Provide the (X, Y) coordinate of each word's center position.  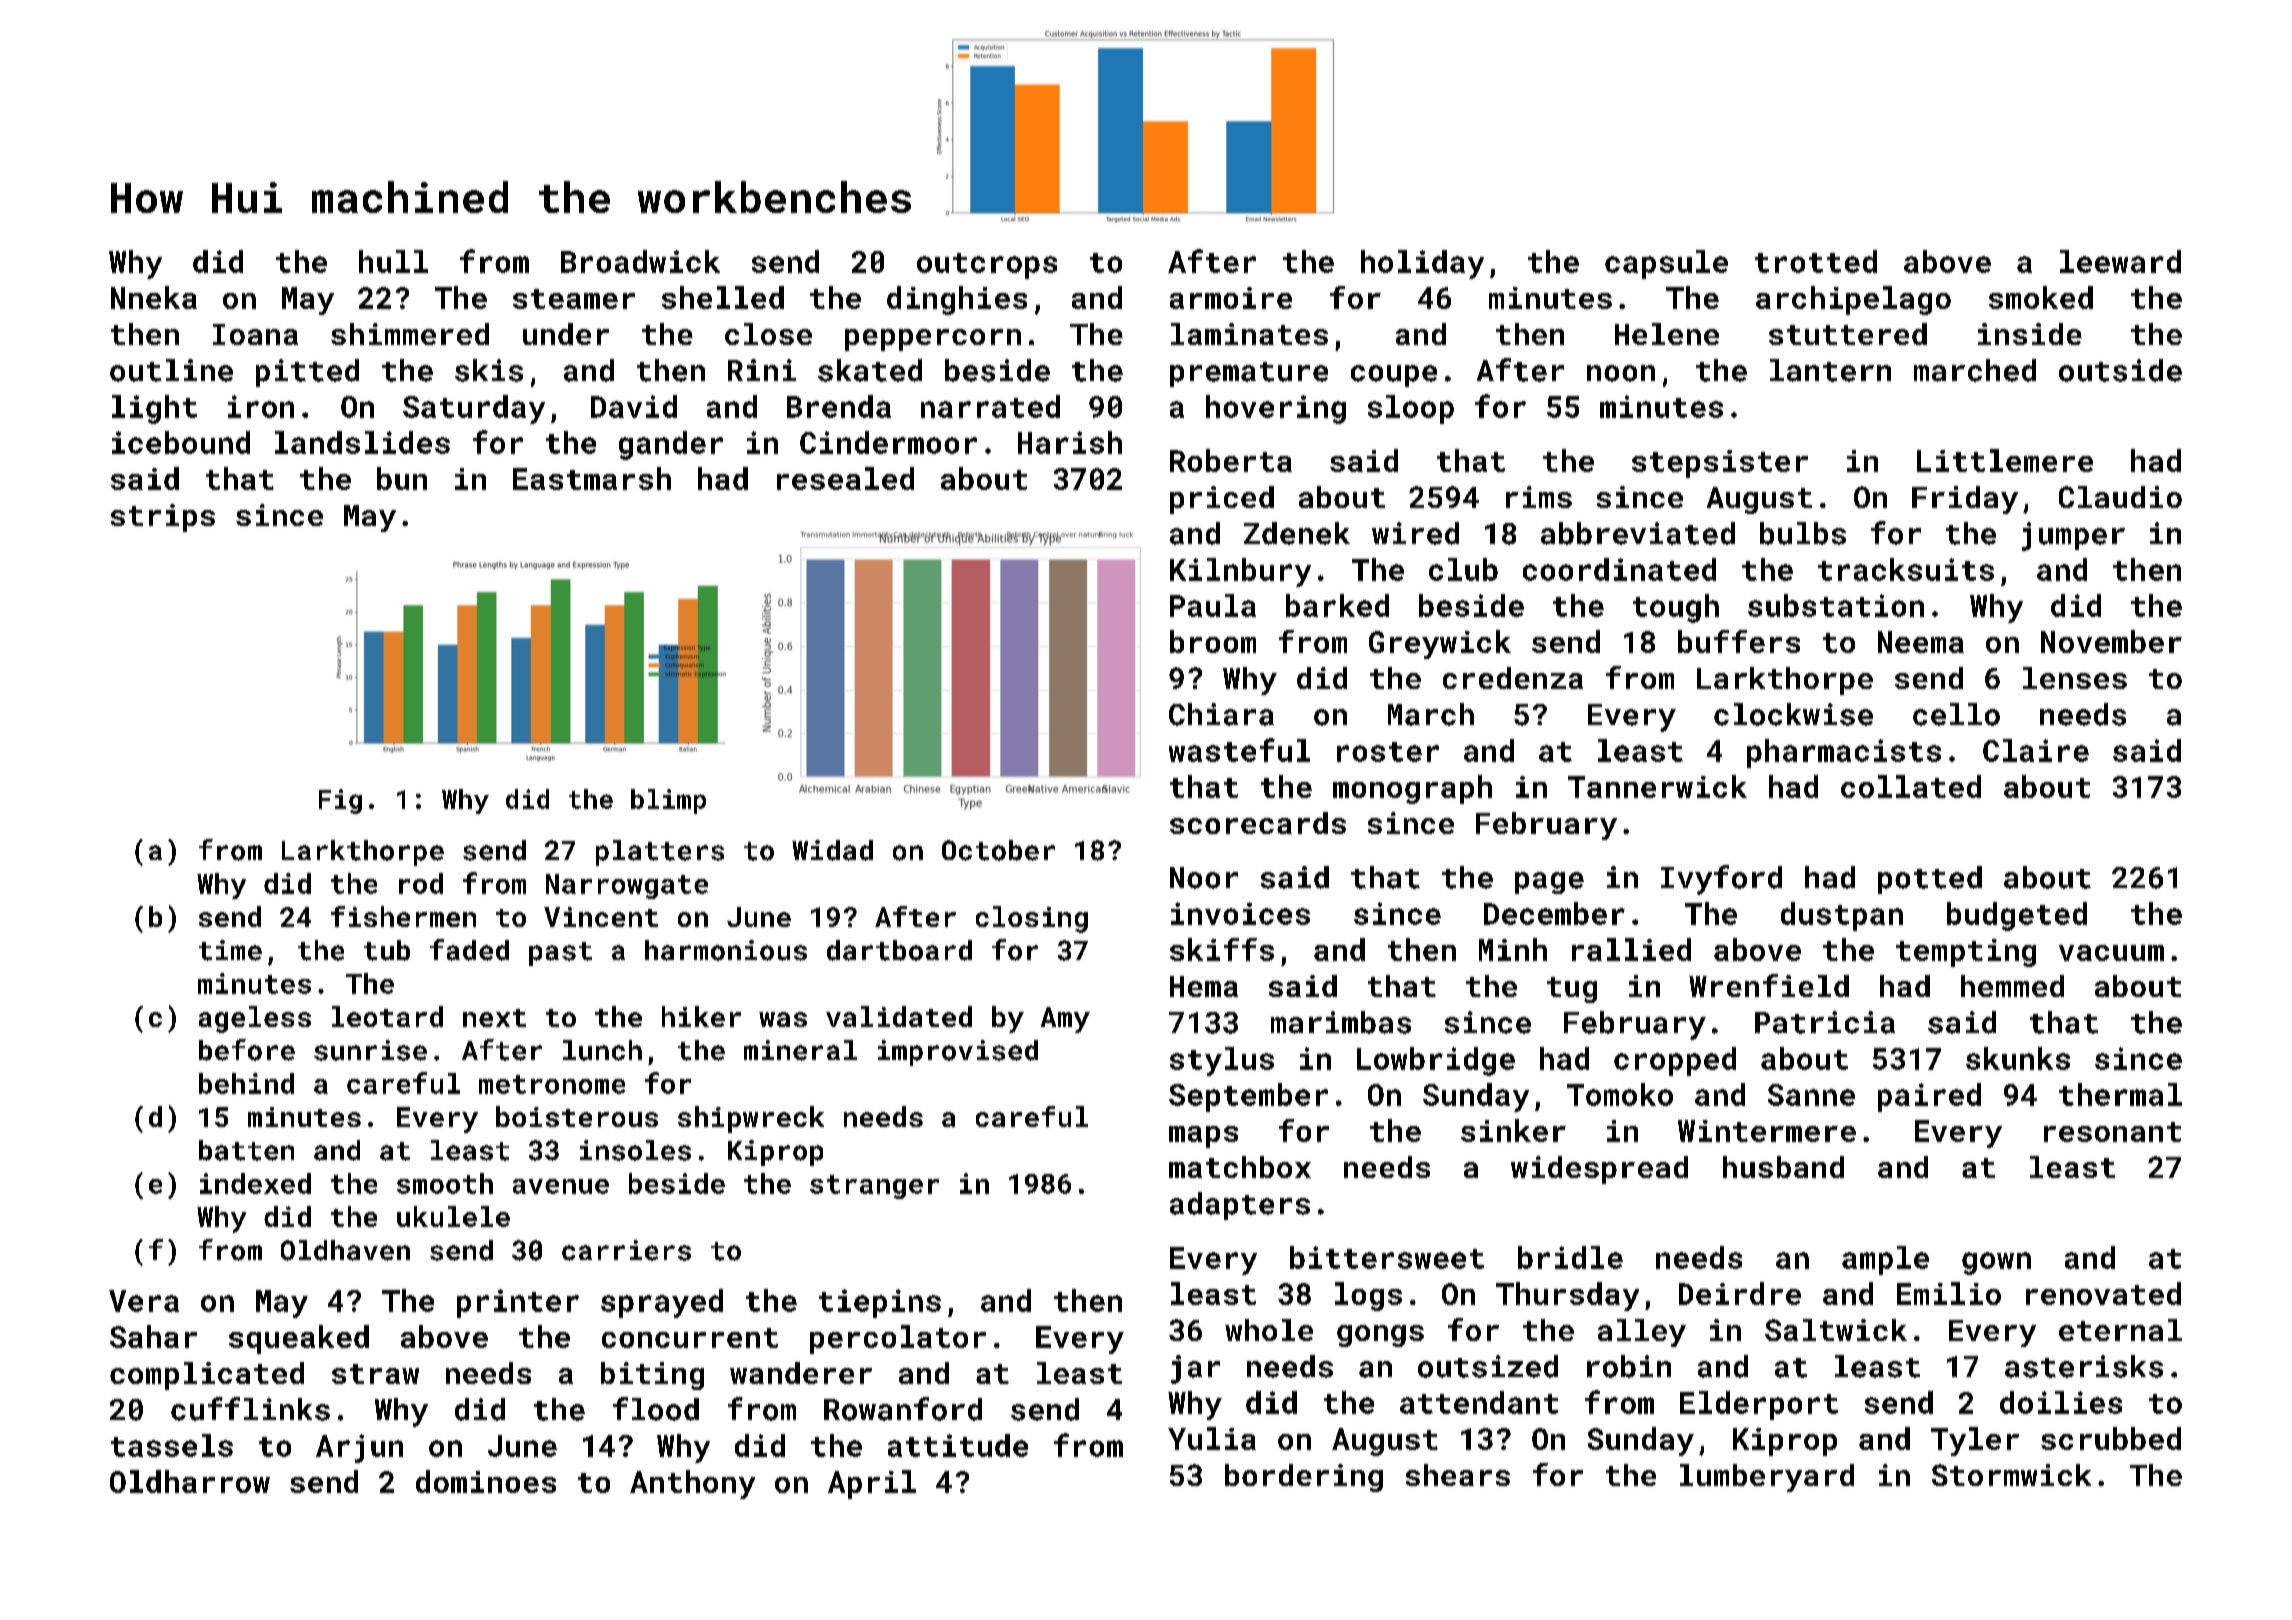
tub (387, 950)
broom (1213, 641)
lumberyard (1767, 1478)
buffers (1739, 641)
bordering (1304, 1478)
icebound (181, 442)
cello (1956, 714)
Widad (832, 850)
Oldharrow (190, 1481)
